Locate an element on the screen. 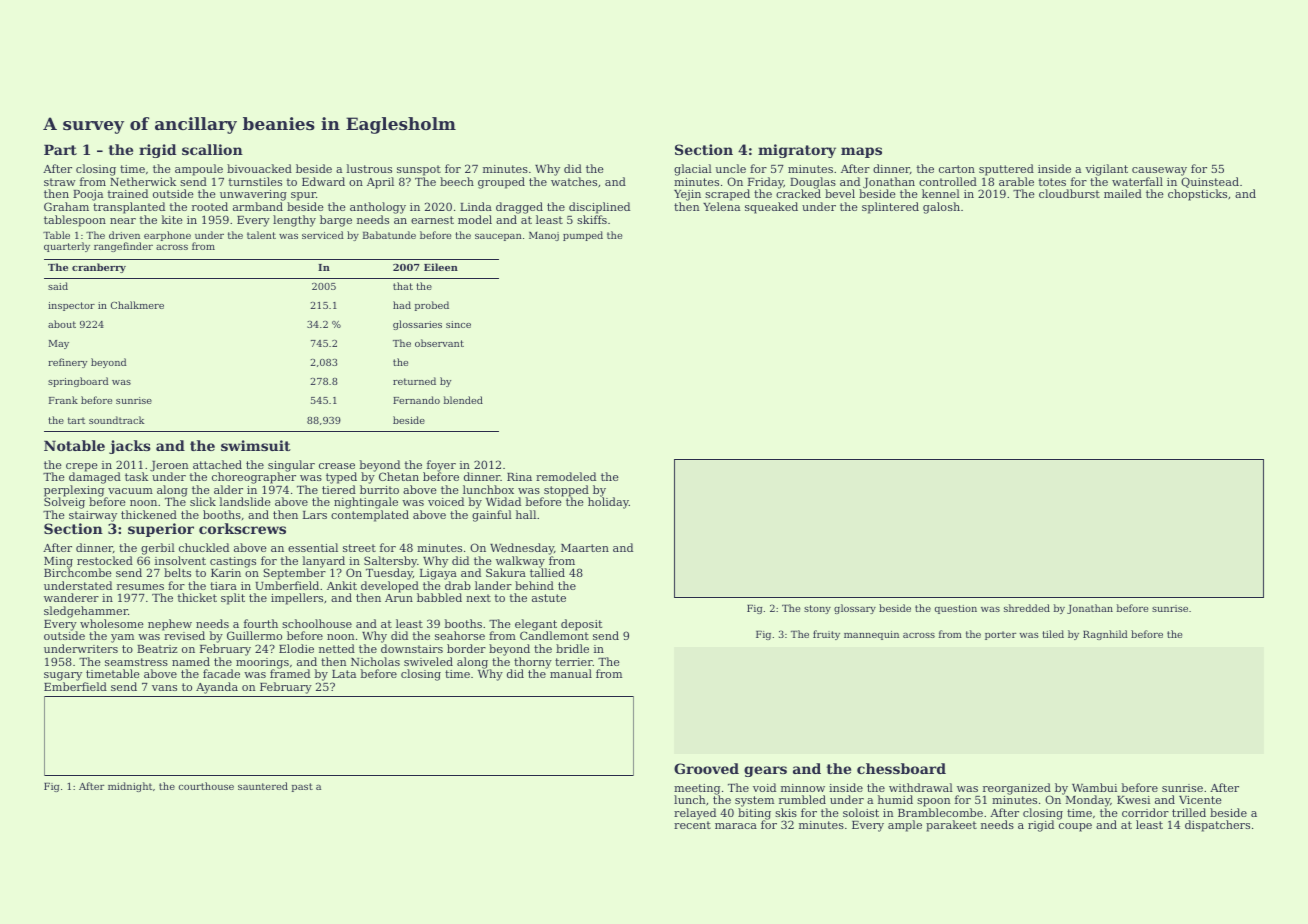 The width and height of the screenshot is (1308, 924). midnight is located at coordinates (130, 787).
